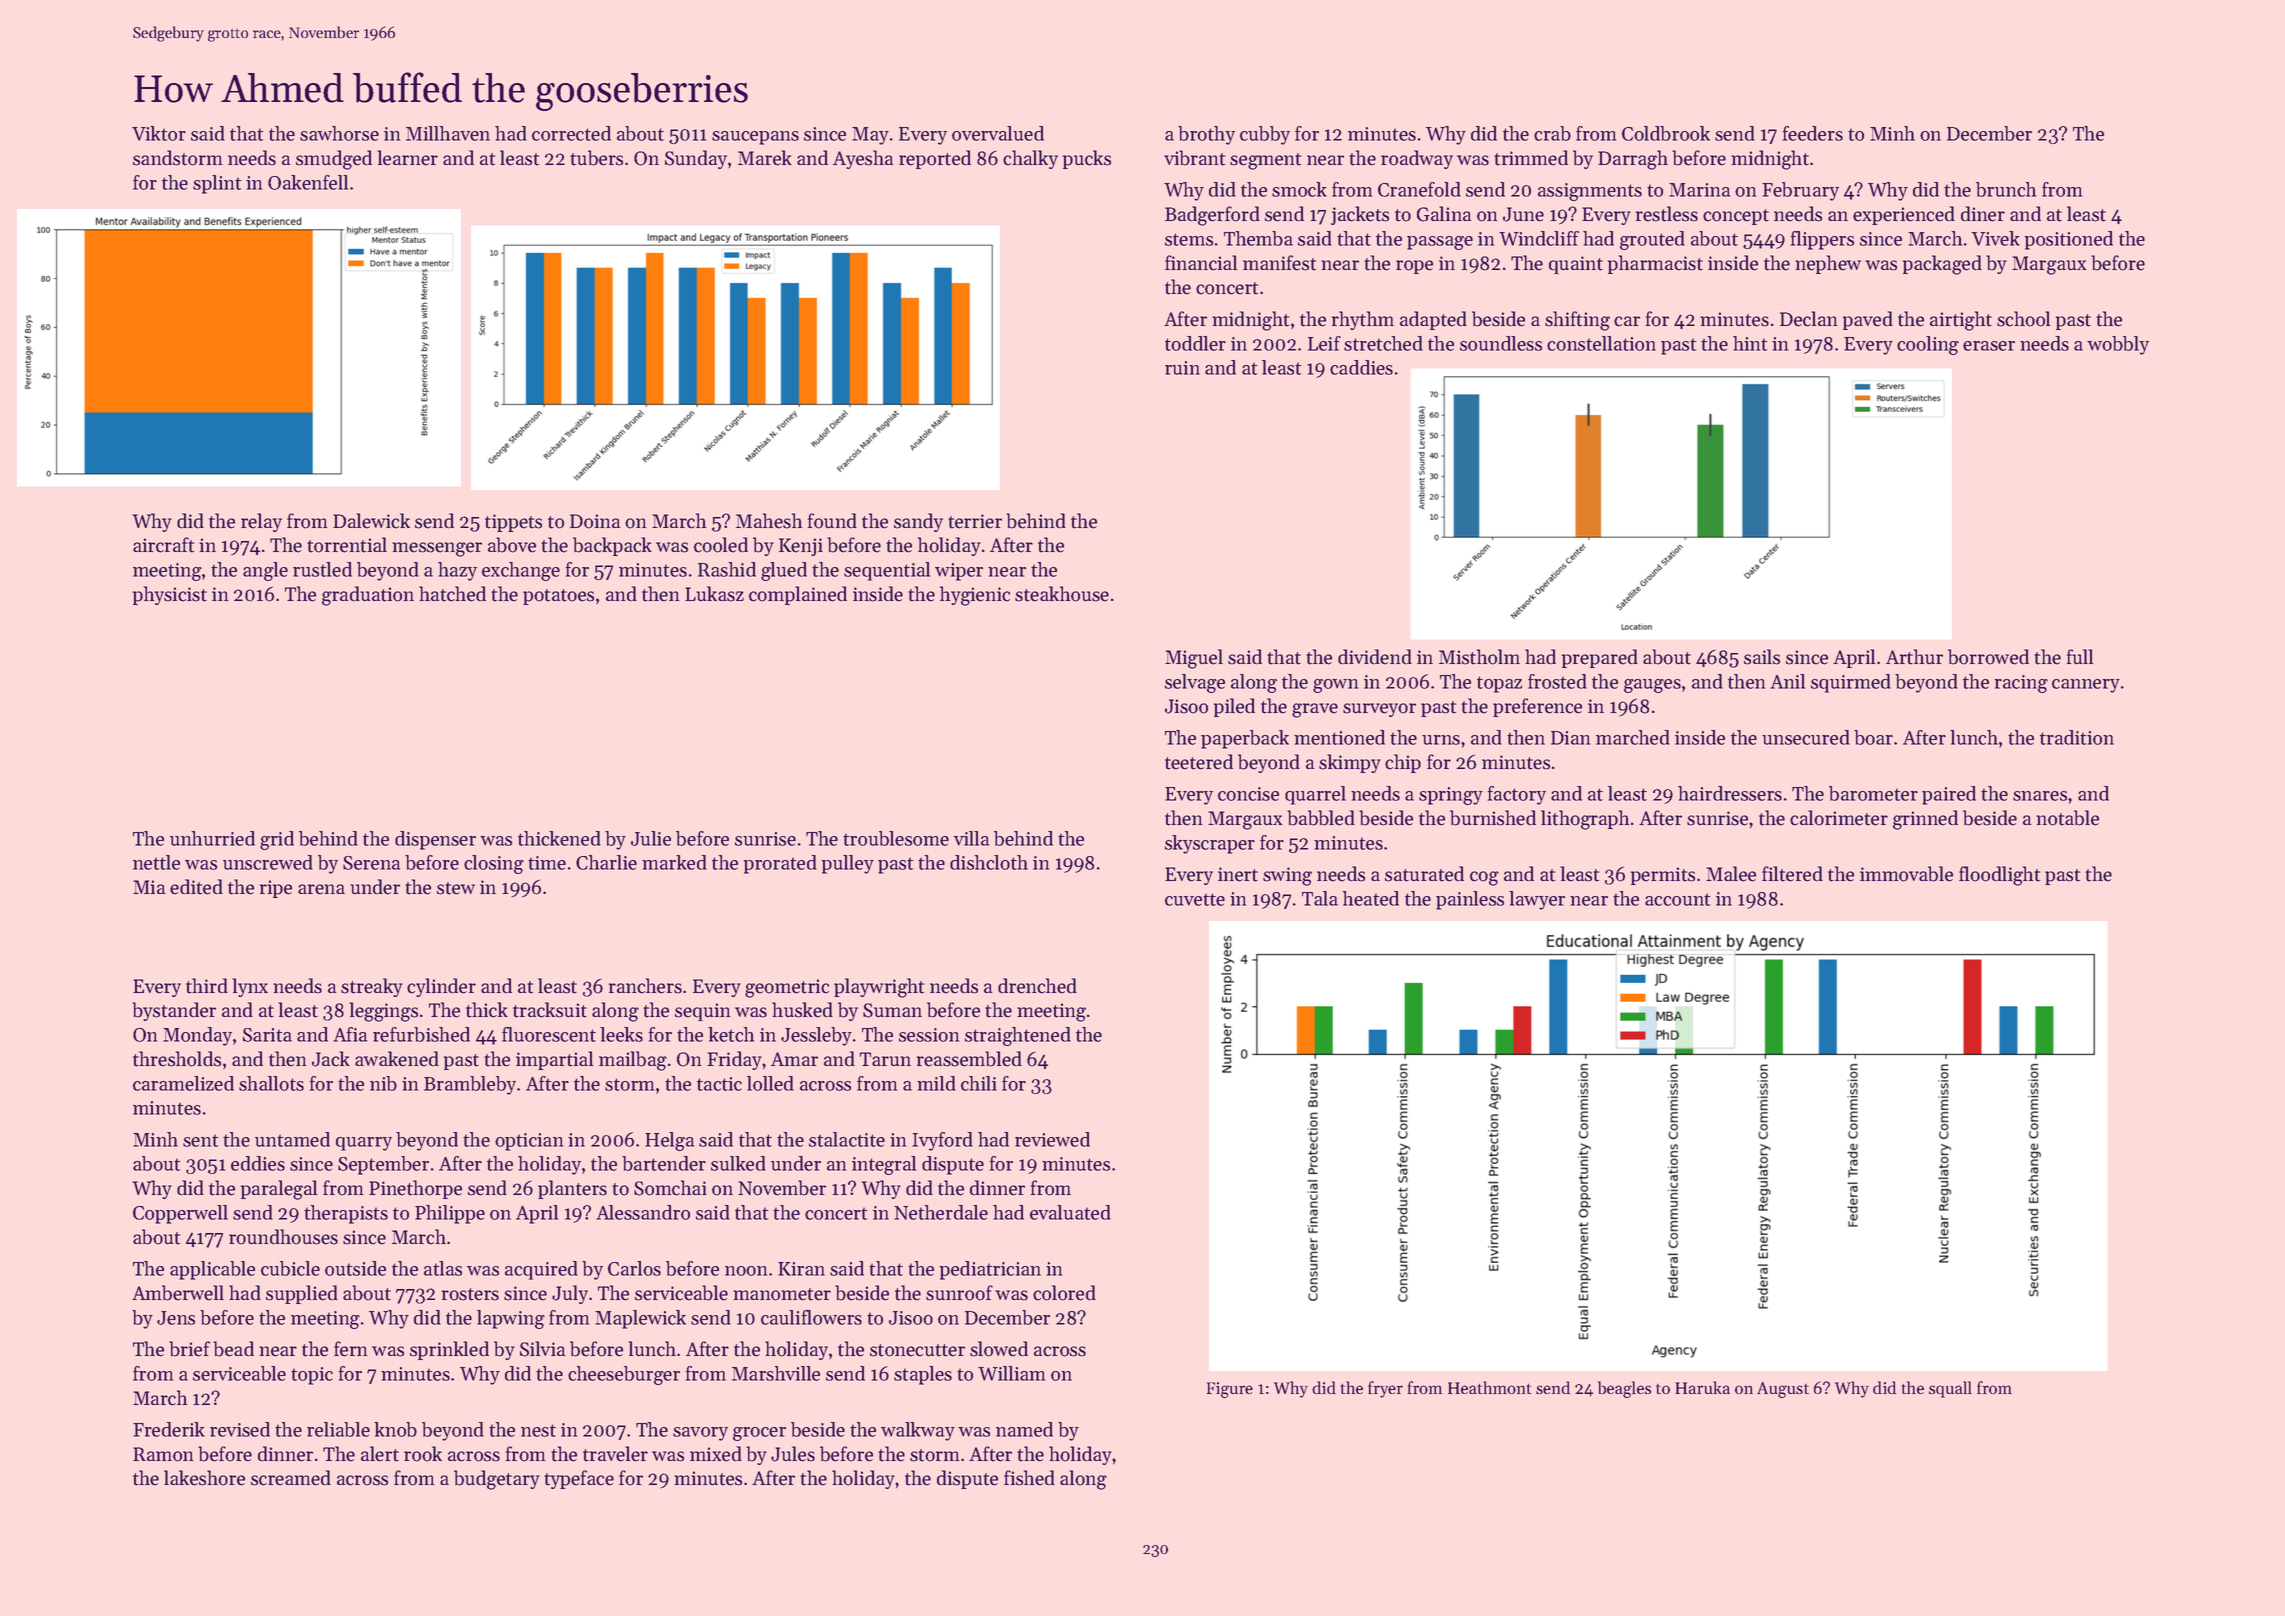  I want to click on painless, so click(1470, 900).
